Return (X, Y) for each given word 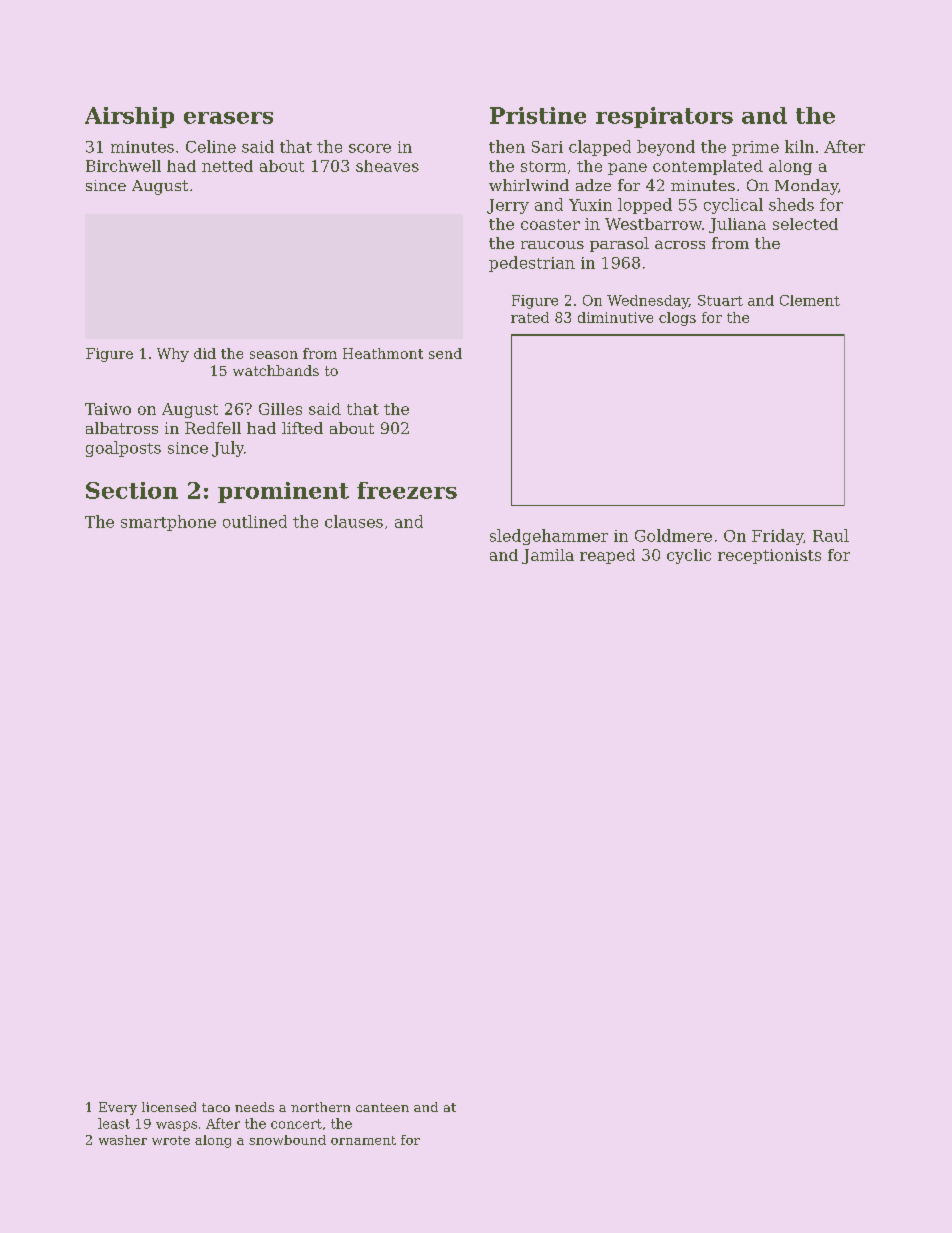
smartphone (168, 523)
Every (118, 1108)
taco (216, 1107)
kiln (799, 146)
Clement (810, 300)
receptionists (769, 556)
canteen (382, 1107)
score (370, 148)
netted (227, 166)
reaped (607, 556)
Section (132, 490)
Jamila (548, 556)
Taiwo (108, 409)
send (445, 353)
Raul (831, 535)
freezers (407, 490)
